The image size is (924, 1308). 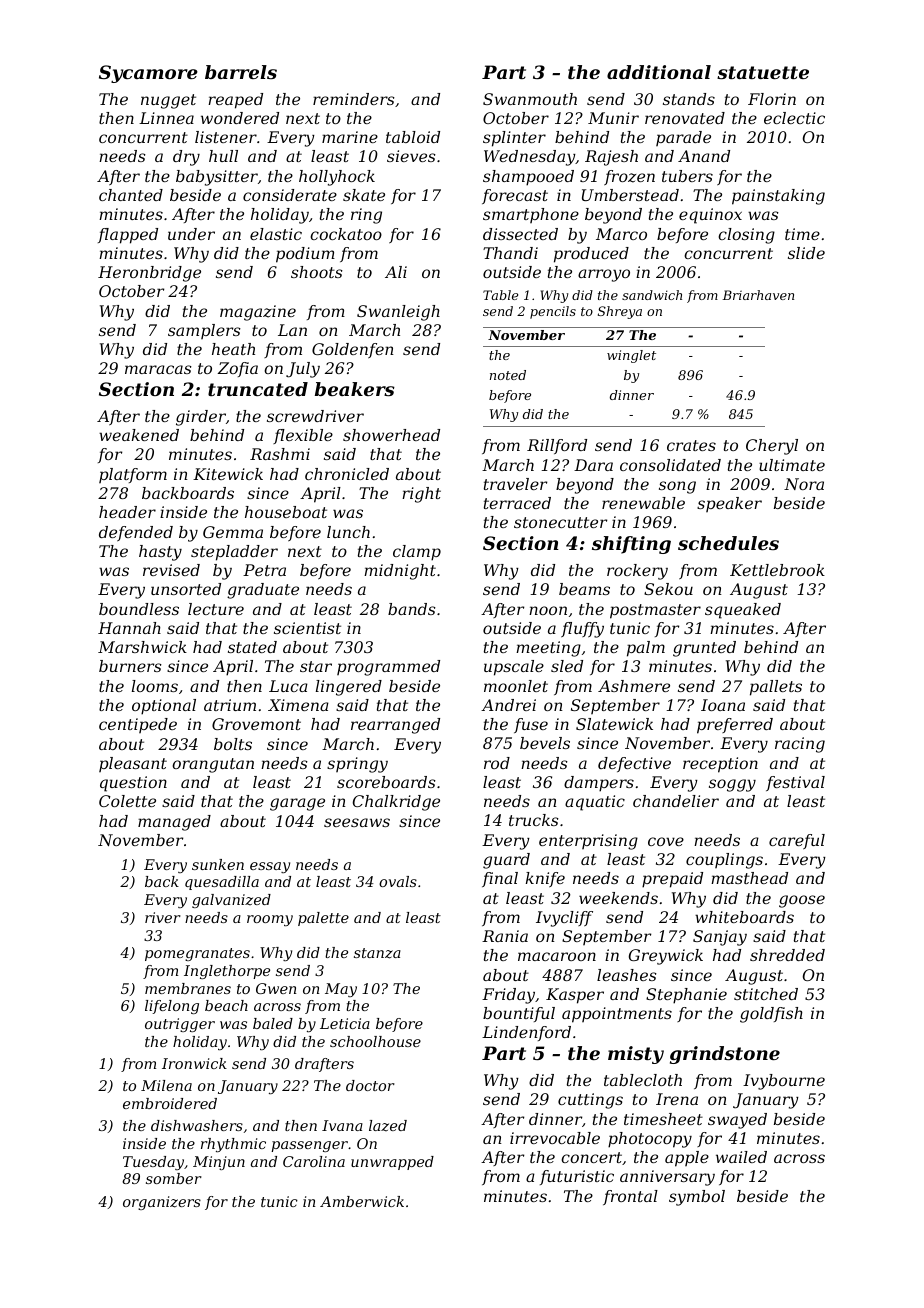 I want to click on stitched, so click(x=766, y=994).
